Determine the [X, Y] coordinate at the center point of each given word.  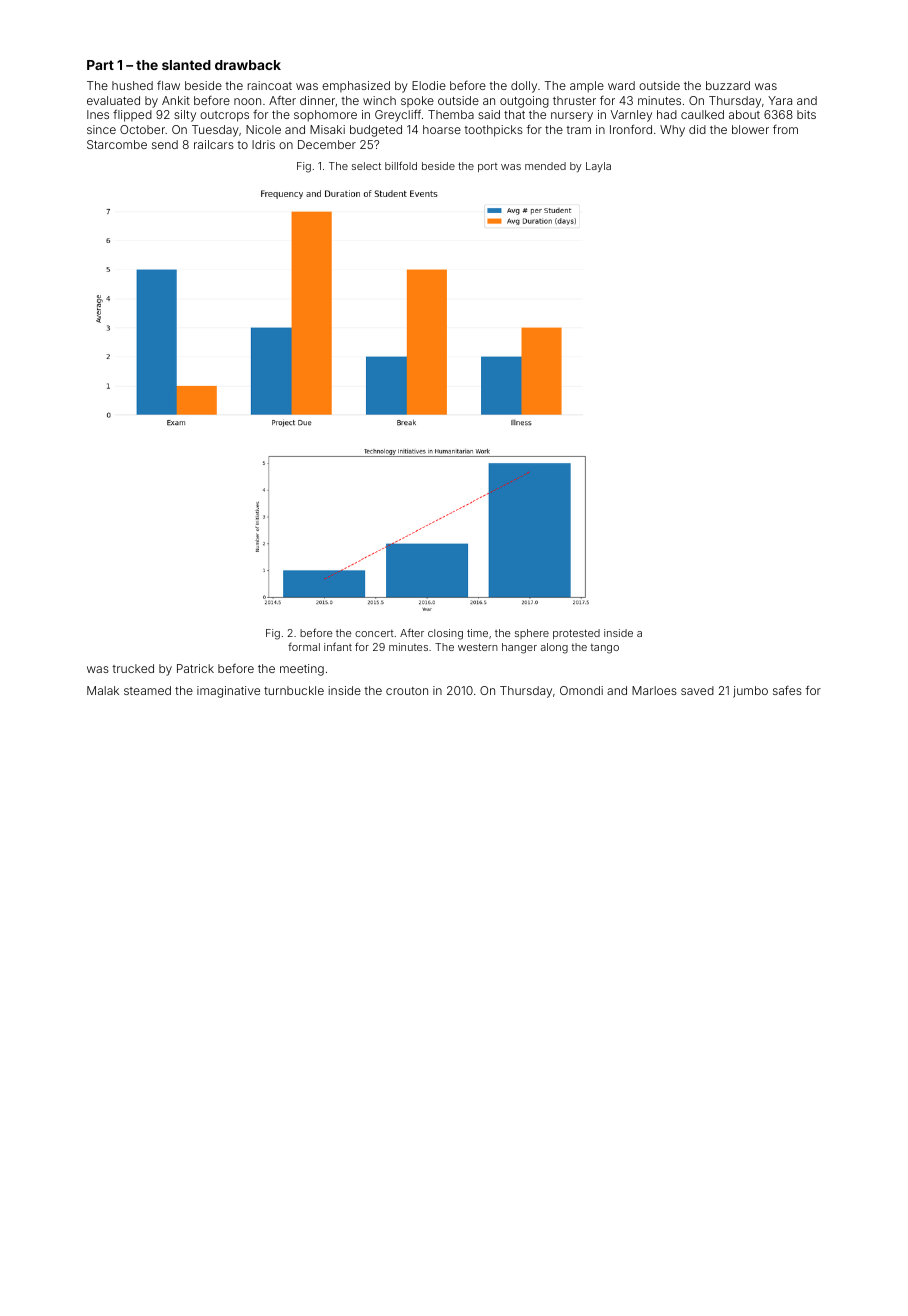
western [478, 647]
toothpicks [493, 131]
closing [445, 634]
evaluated [113, 100]
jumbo [750, 692]
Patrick [195, 668]
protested [576, 634]
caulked [702, 114]
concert [374, 633]
